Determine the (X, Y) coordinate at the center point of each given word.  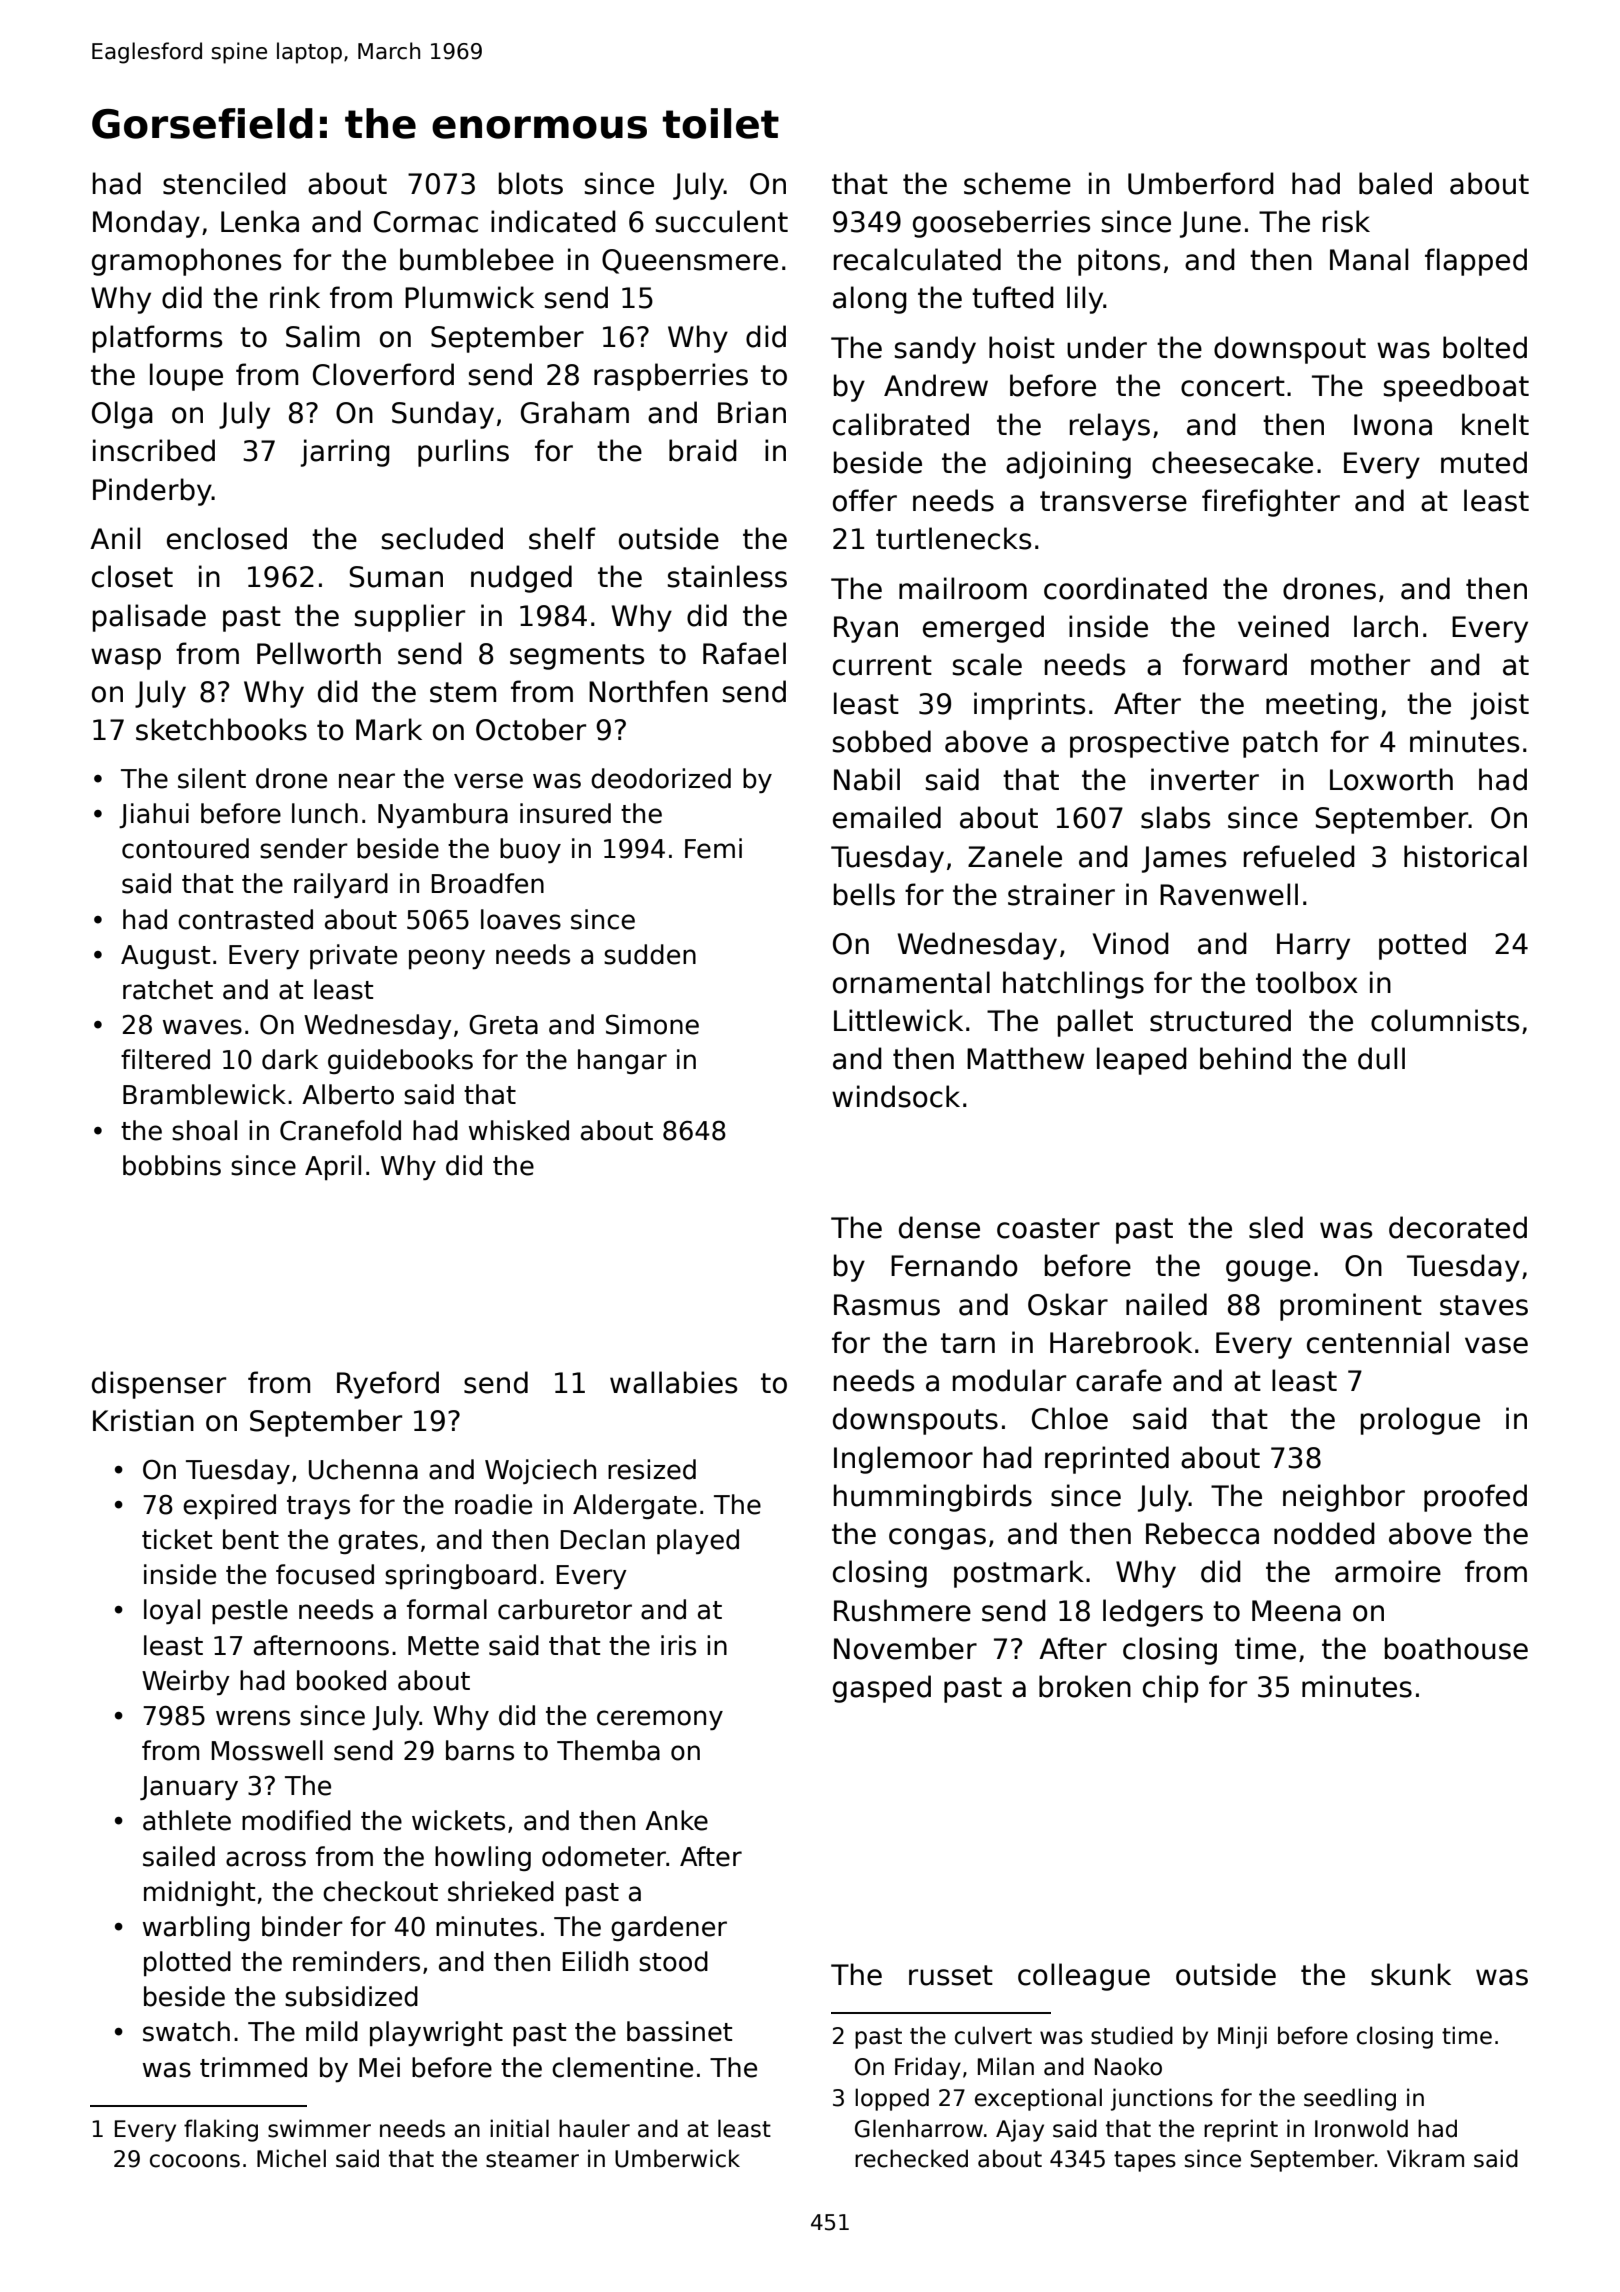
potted (1422, 946)
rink (295, 297)
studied (1132, 2035)
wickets (458, 1820)
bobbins (172, 1165)
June (1210, 224)
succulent (722, 221)
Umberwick (677, 2158)
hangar (622, 1061)
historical (1465, 856)
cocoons (195, 2161)
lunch (325, 813)
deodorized (661, 778)
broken (1085, 1686)
